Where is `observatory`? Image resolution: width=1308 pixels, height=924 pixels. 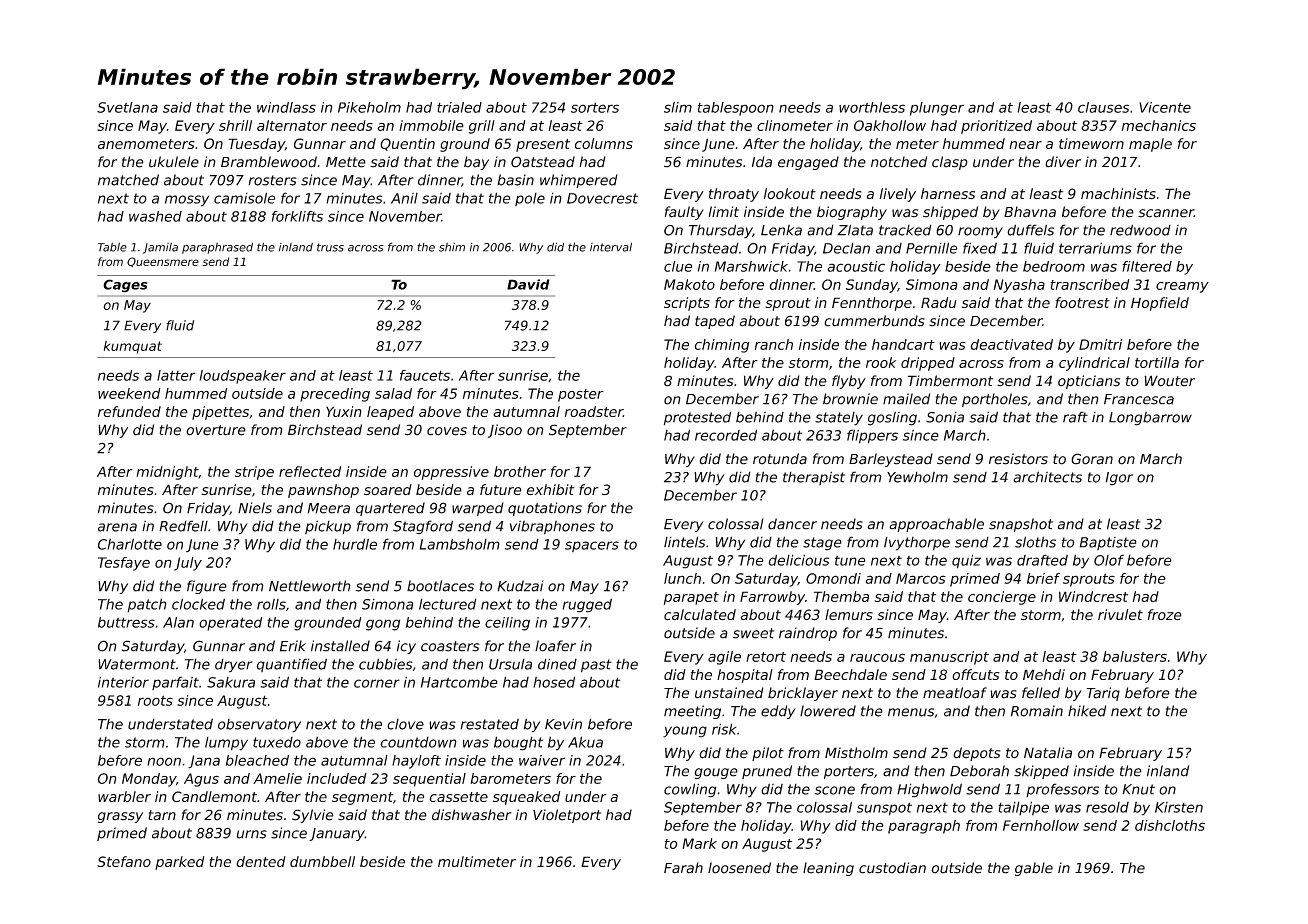 observatory is located at coordinates (259, 726).
